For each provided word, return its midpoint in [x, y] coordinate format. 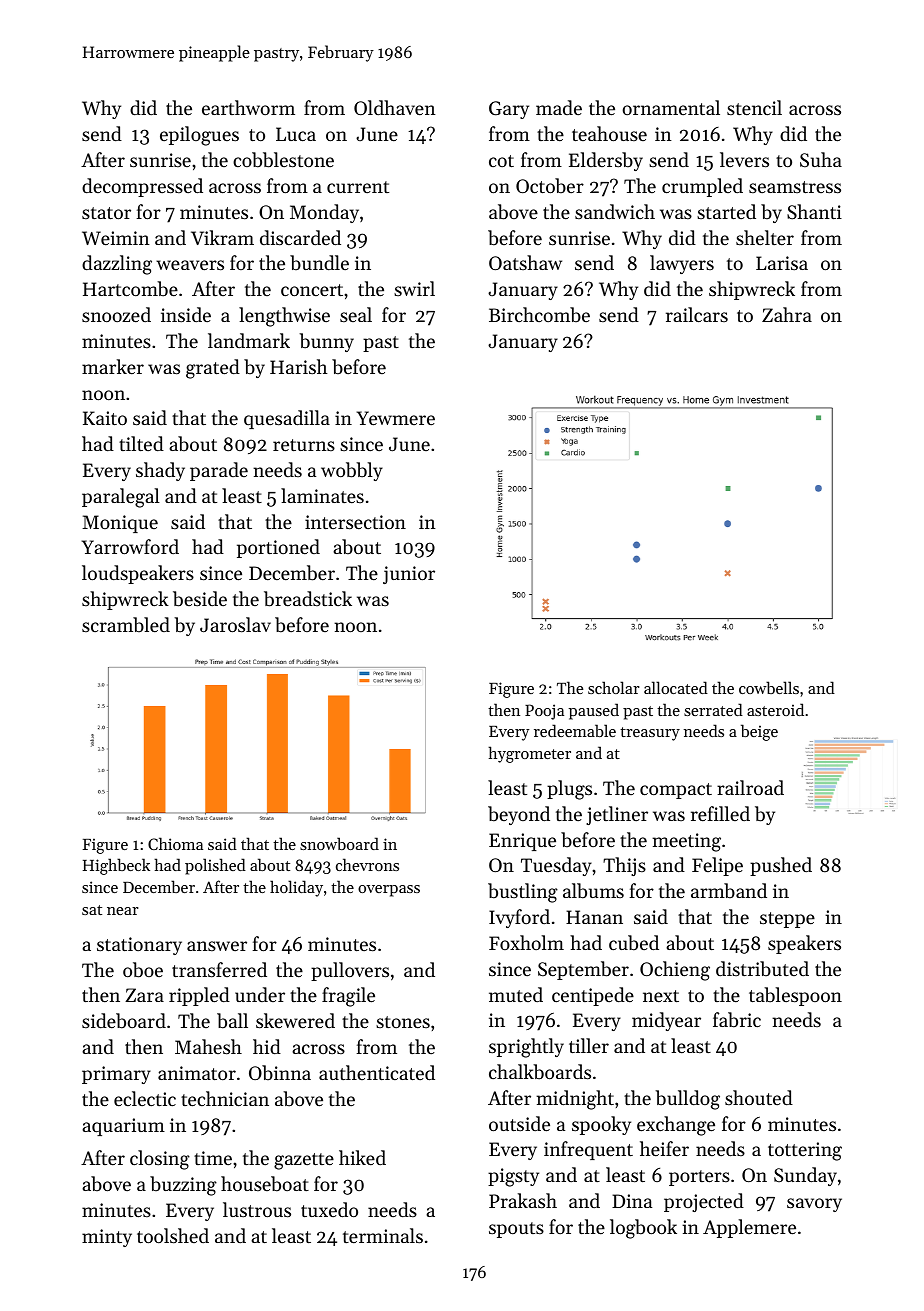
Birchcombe [539, 314]
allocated [676, 687]
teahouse [609, 133]
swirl [414, 288]
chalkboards [540, 1072]
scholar [613, 687]
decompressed [142, 187]
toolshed [173, 1235]
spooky [601, 1125]
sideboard [124, 1021]
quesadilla [287, 419]
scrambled [126, 624]
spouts [516, 1230]
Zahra [787, 314]
